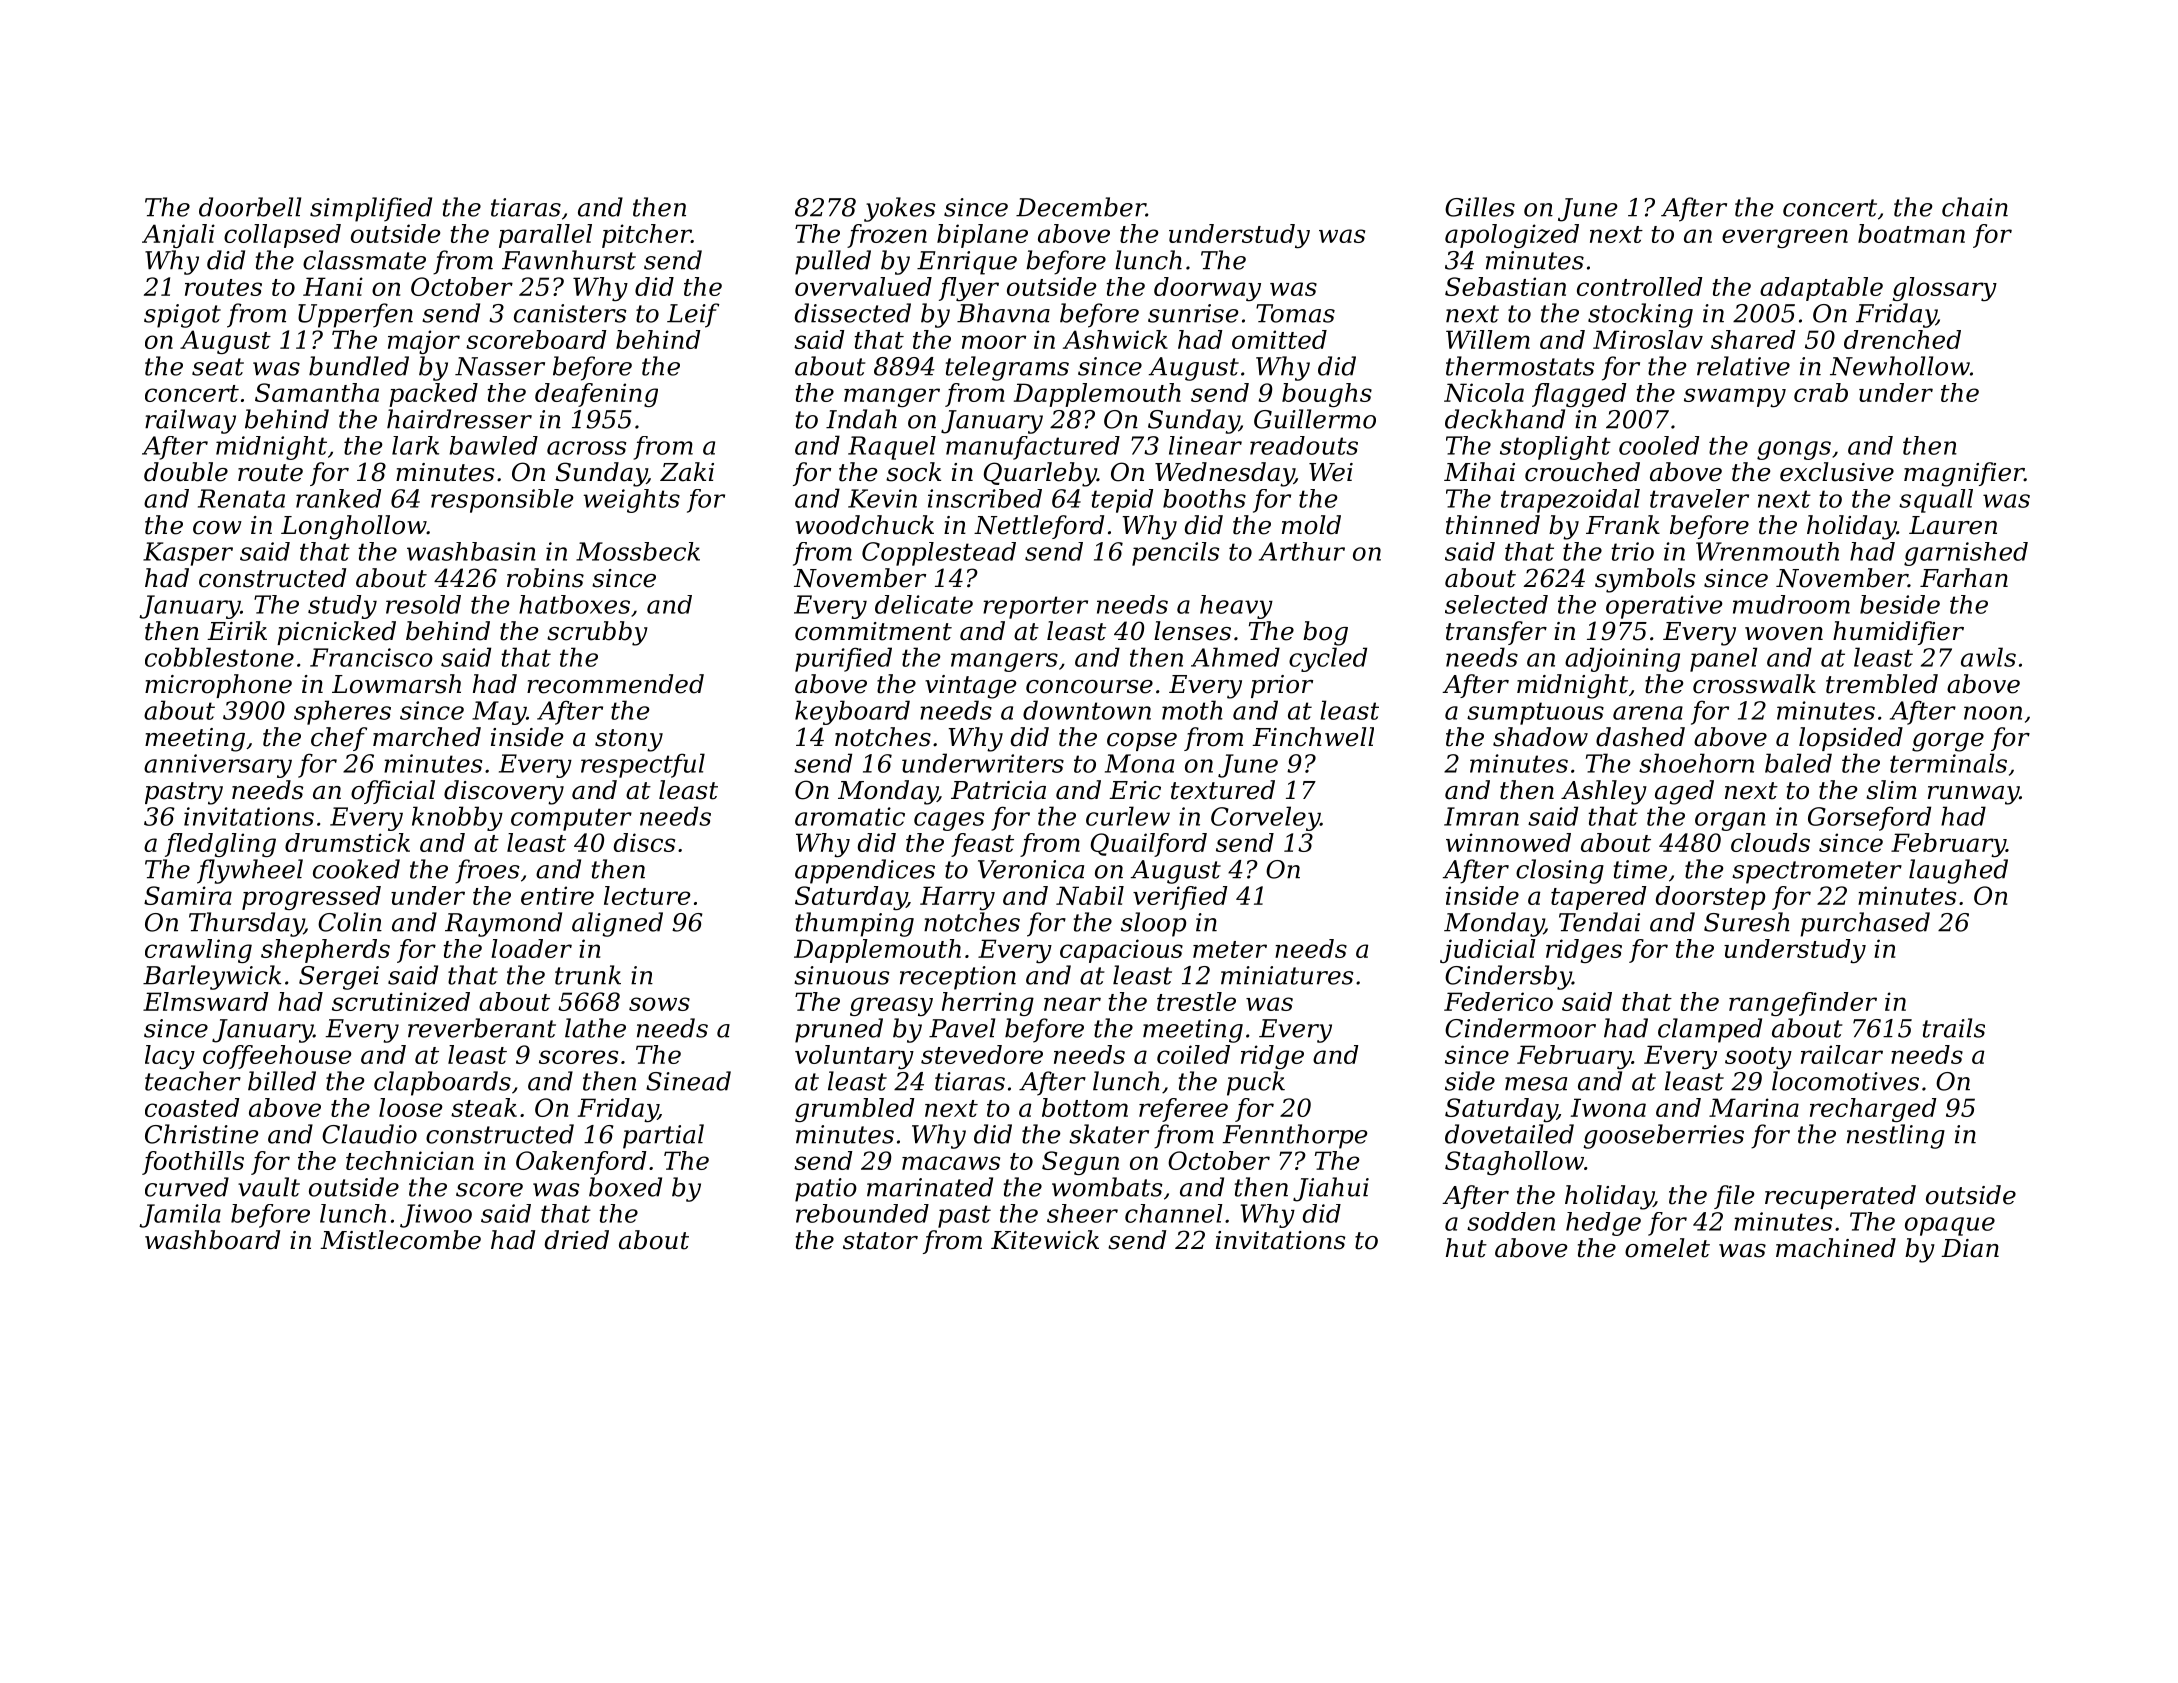  Describe the element at coordinates (1265, 818) in the page. I see `Corveley` at that location.
